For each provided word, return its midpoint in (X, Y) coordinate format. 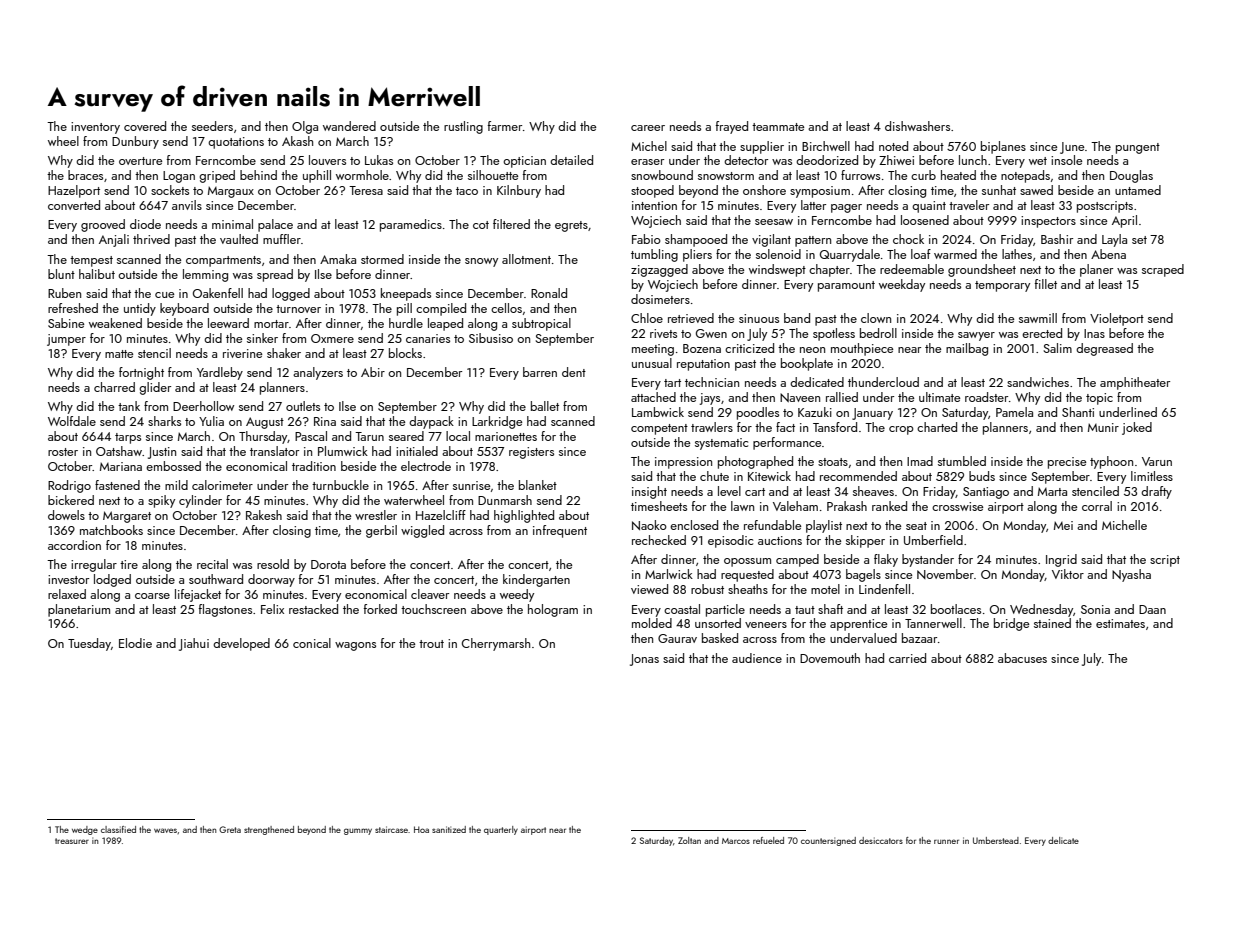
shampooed (696, 240)
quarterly (501, 830)
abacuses (1022, 658)
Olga (305, 127)
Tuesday (89, 644)
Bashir (1057, 239)
